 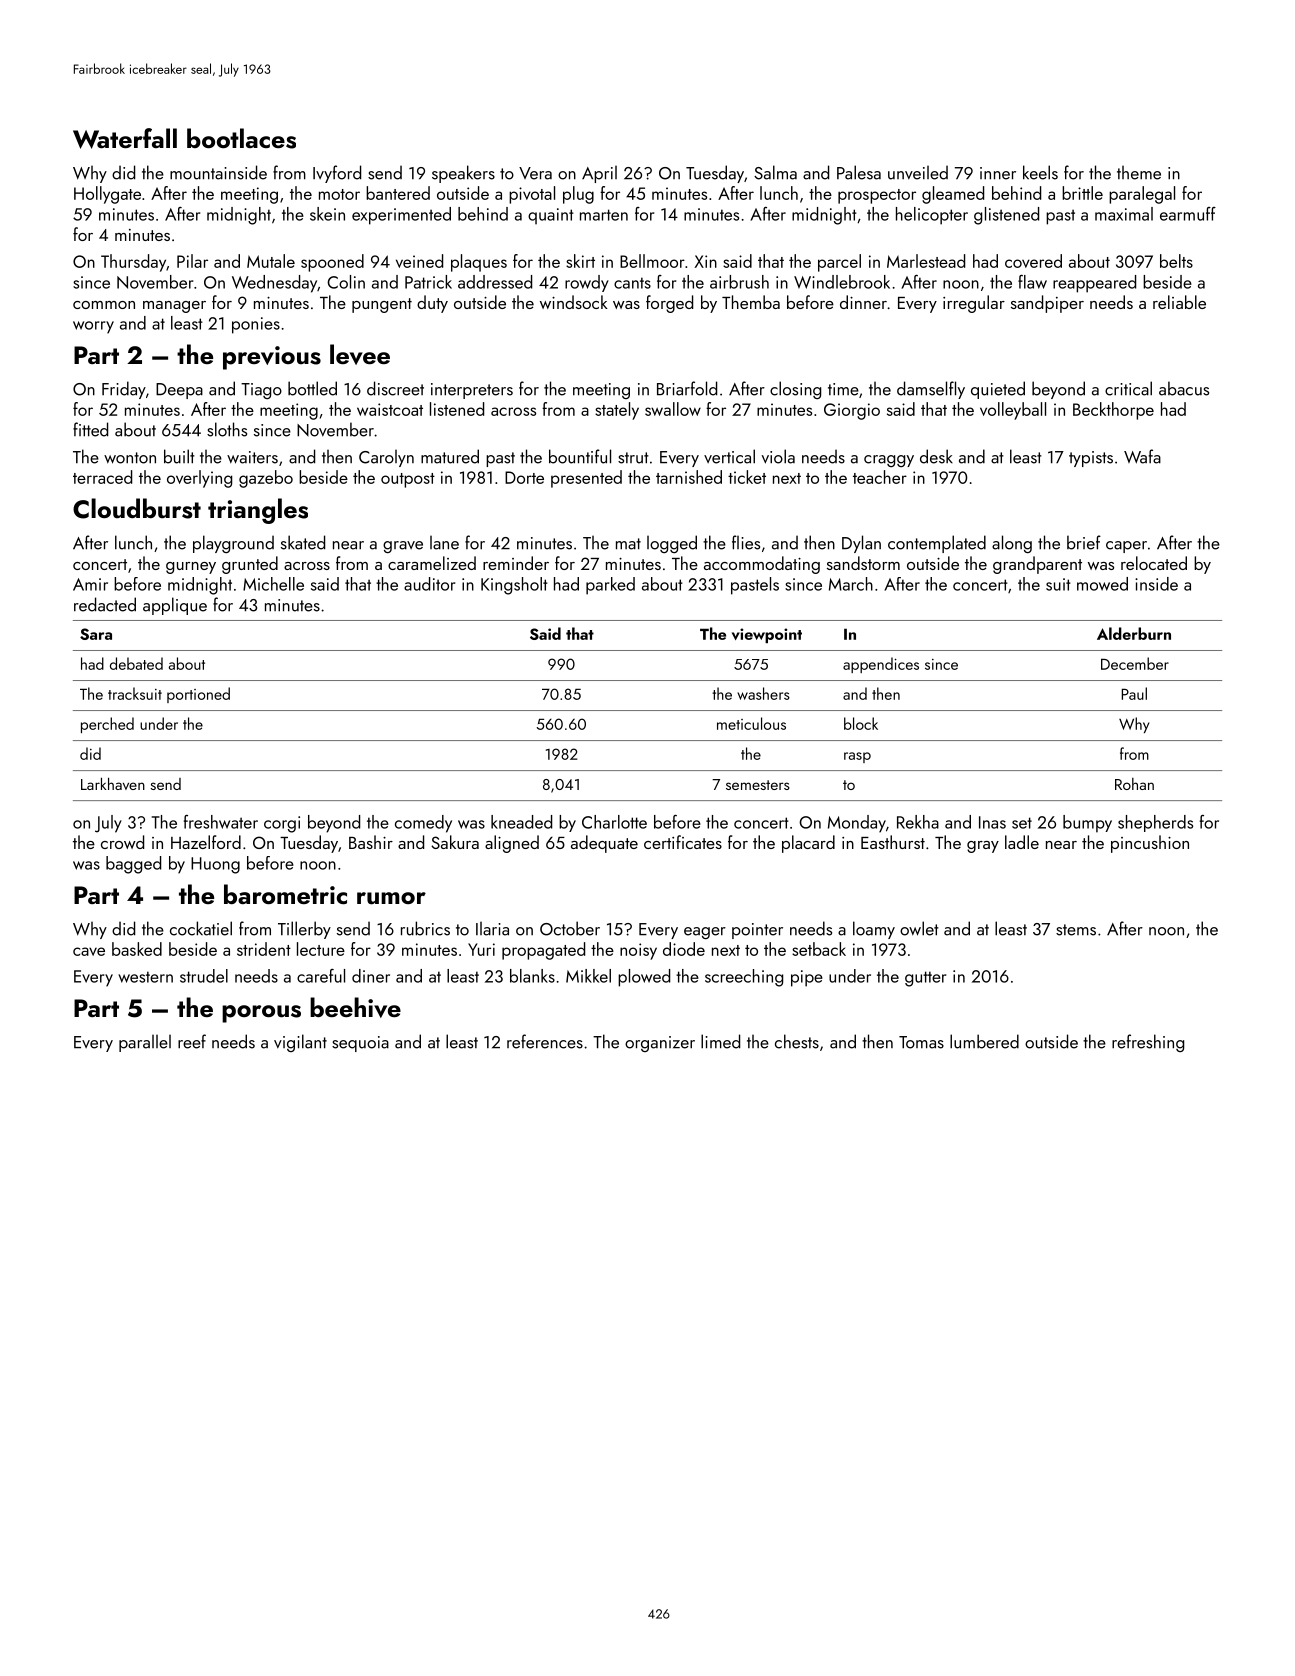 What do you see at coordinates (1040, 172) in the screenshot?
I see `keels` at bounding box center [1040, 172].
